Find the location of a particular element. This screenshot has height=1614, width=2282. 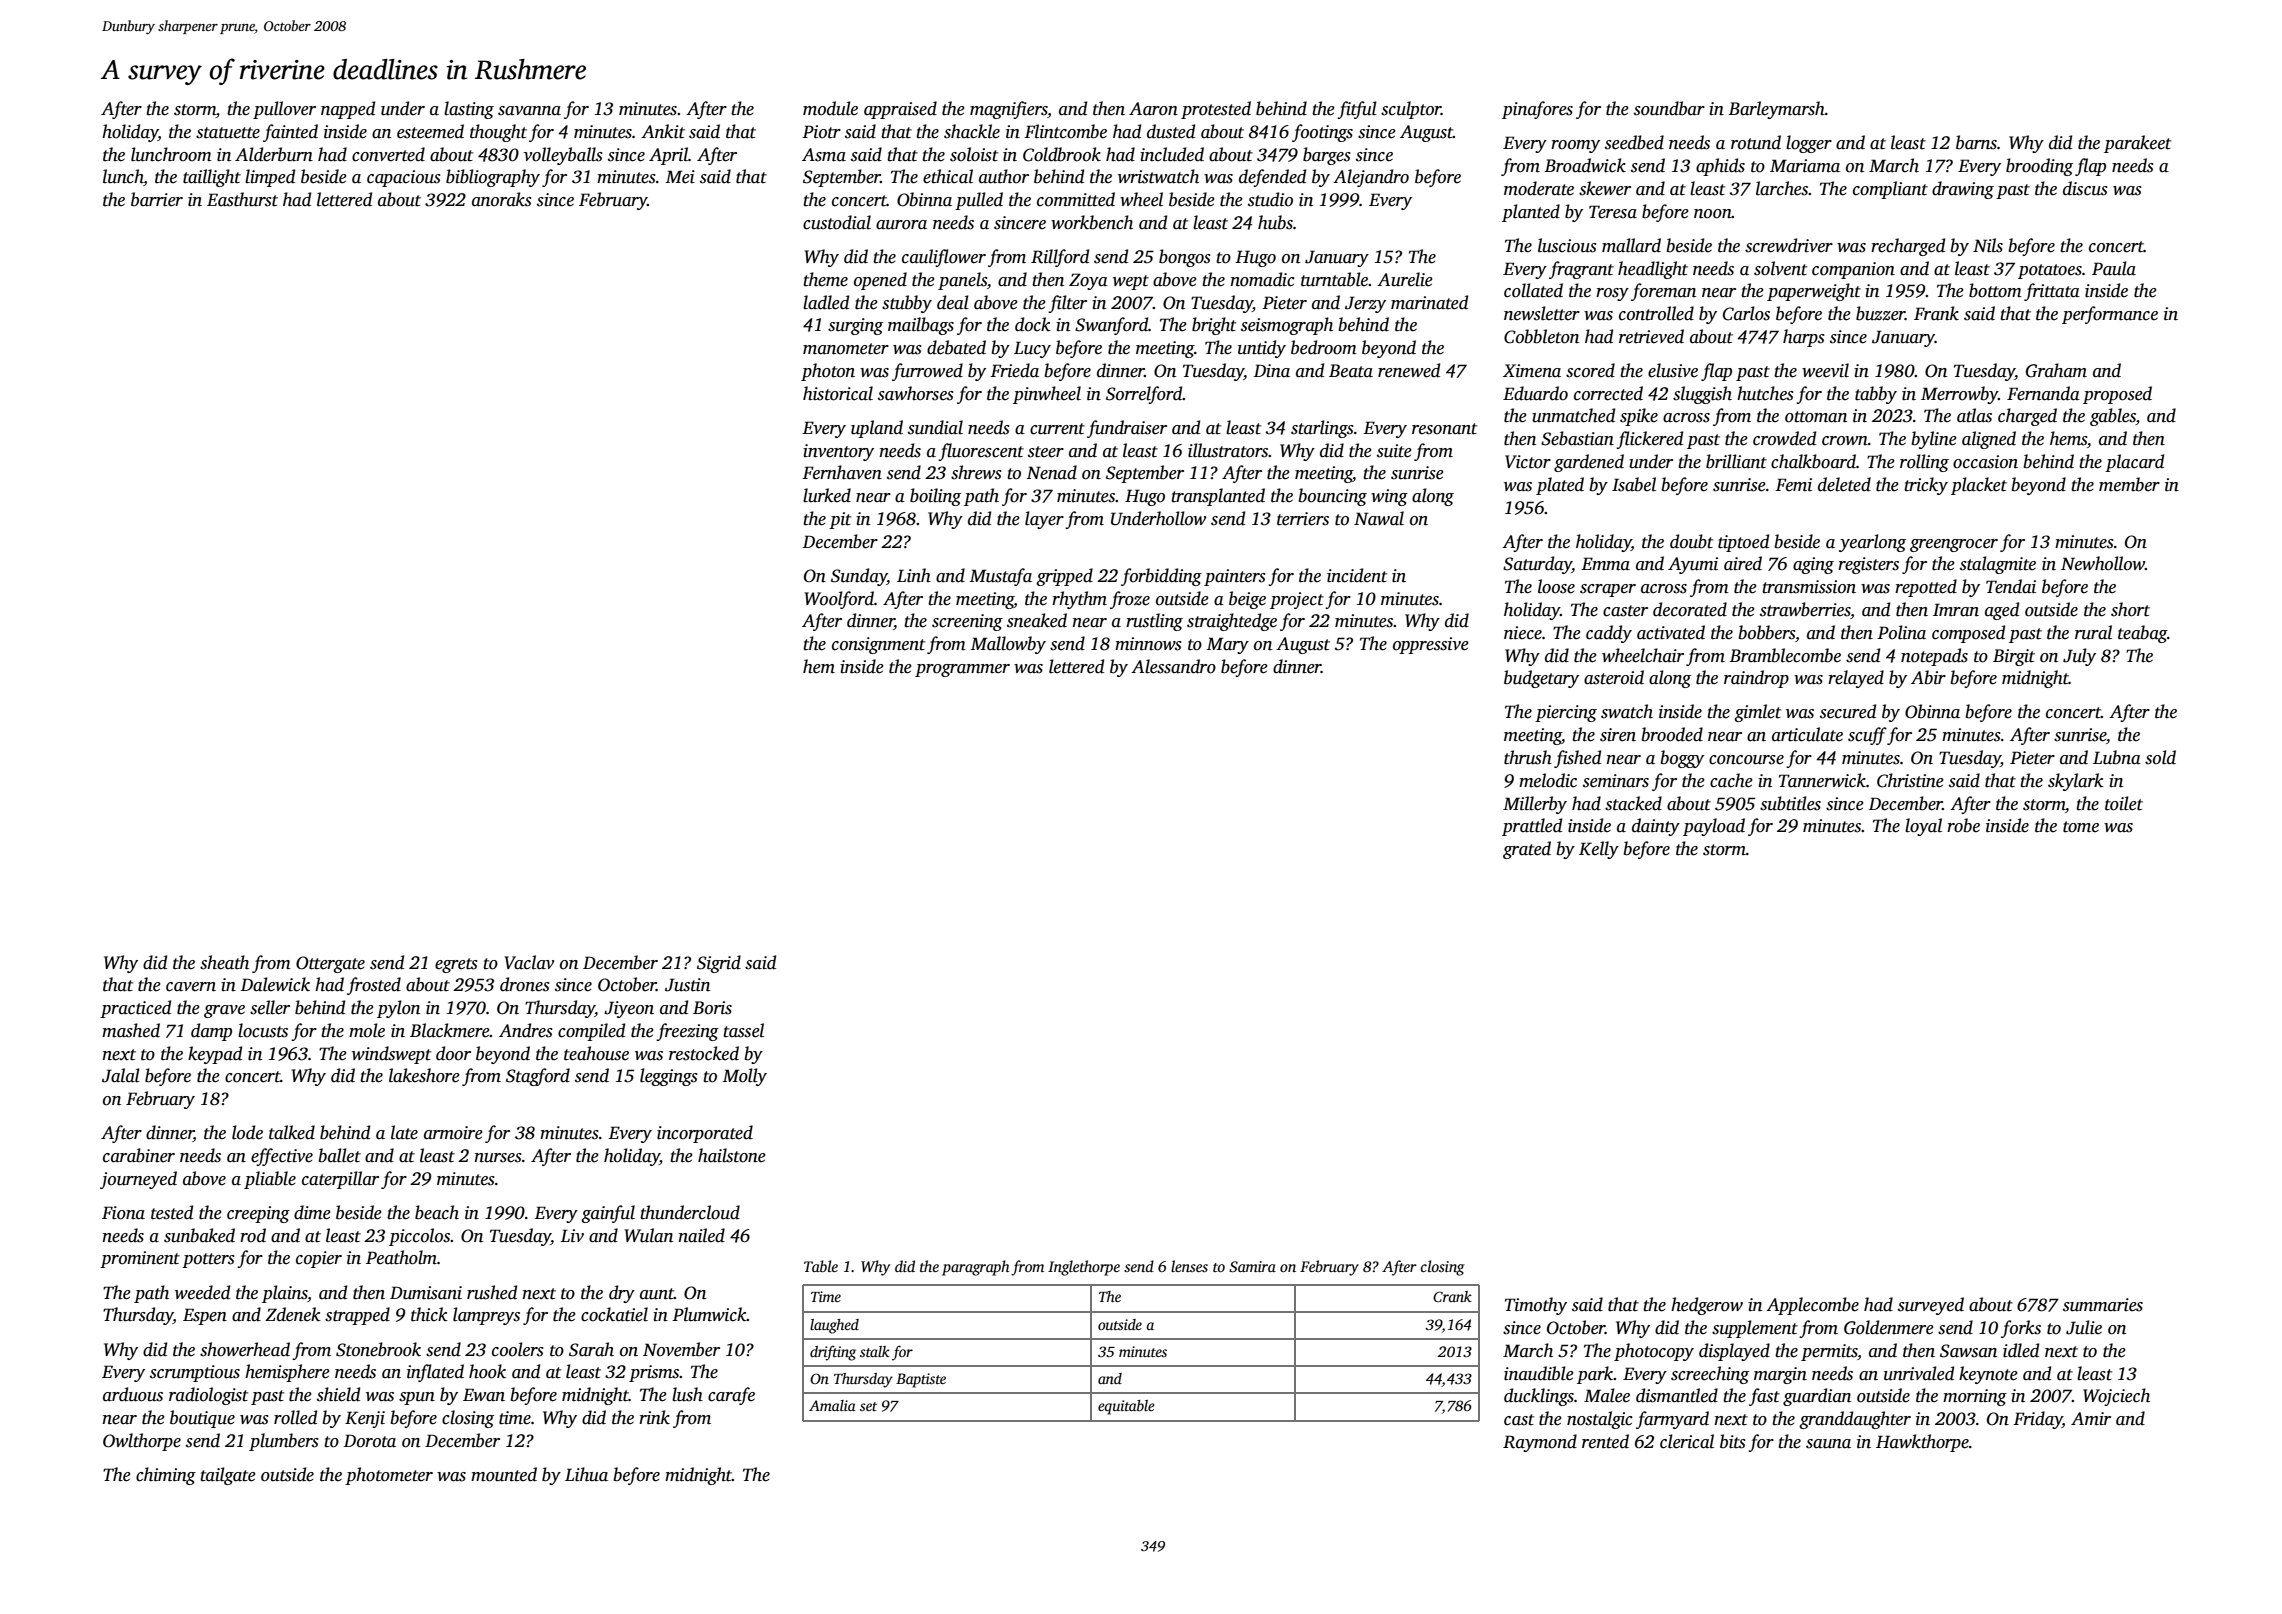

lasting is located at coordinates (469, 110).
